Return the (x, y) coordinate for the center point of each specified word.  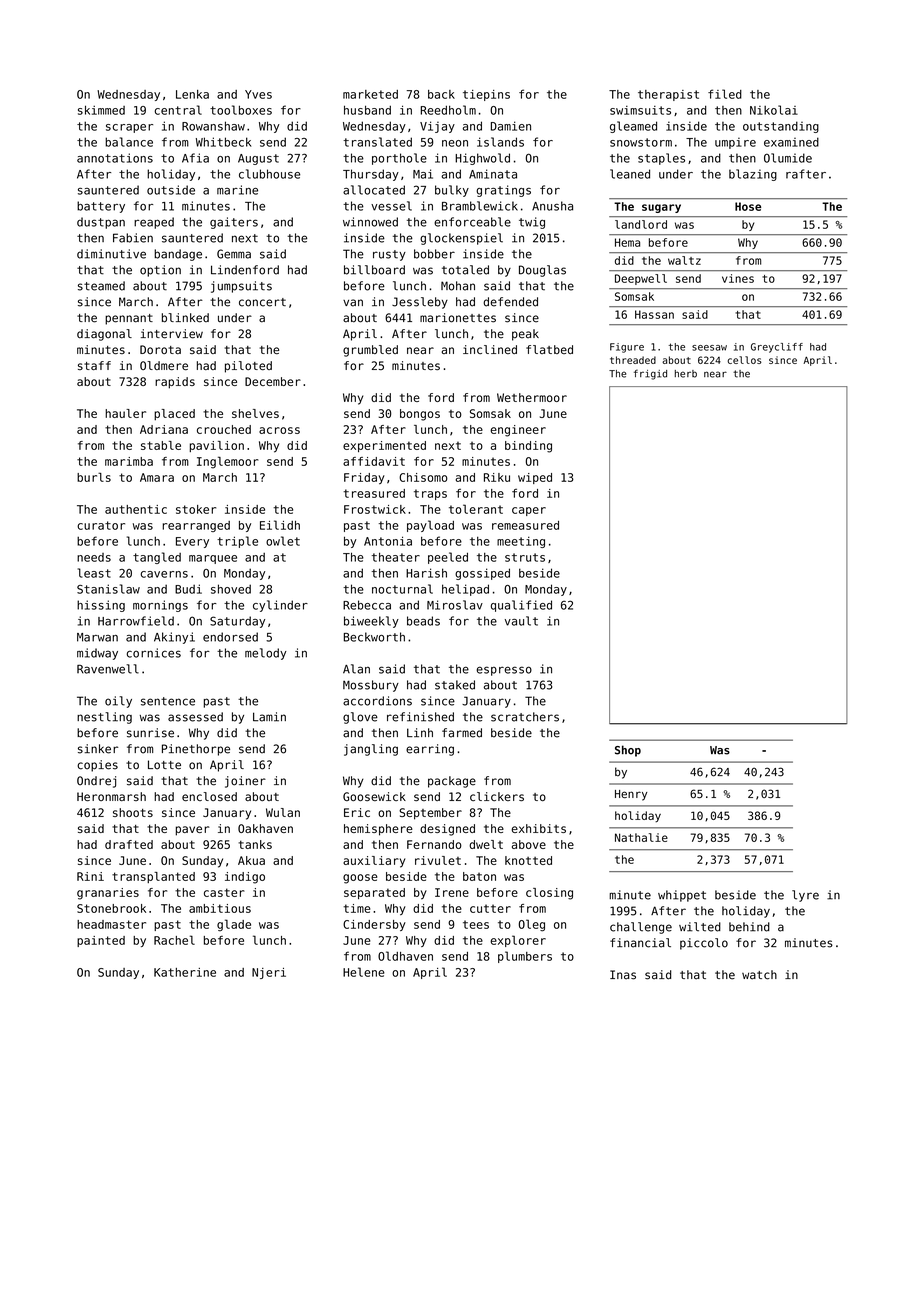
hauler (125, 413)
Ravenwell (108, 669)
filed (725, 94)
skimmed (101, 110)
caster (224, 892)
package (452, 782)
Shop (628, 751)
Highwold (482, 159)
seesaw (709, 348)
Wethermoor (532, 397)
